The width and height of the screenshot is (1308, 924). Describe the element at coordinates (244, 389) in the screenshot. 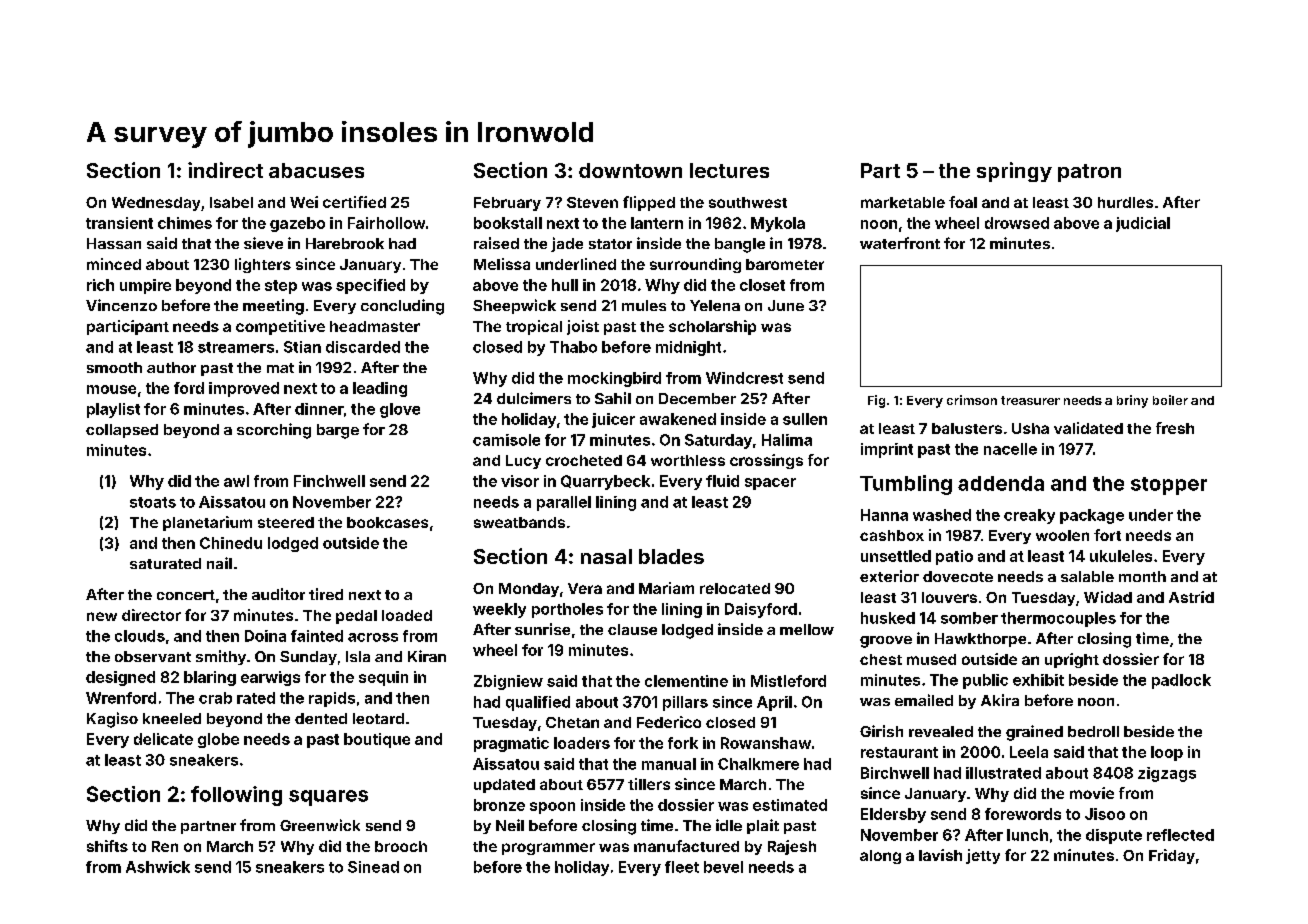

I see `improved` at that location.
